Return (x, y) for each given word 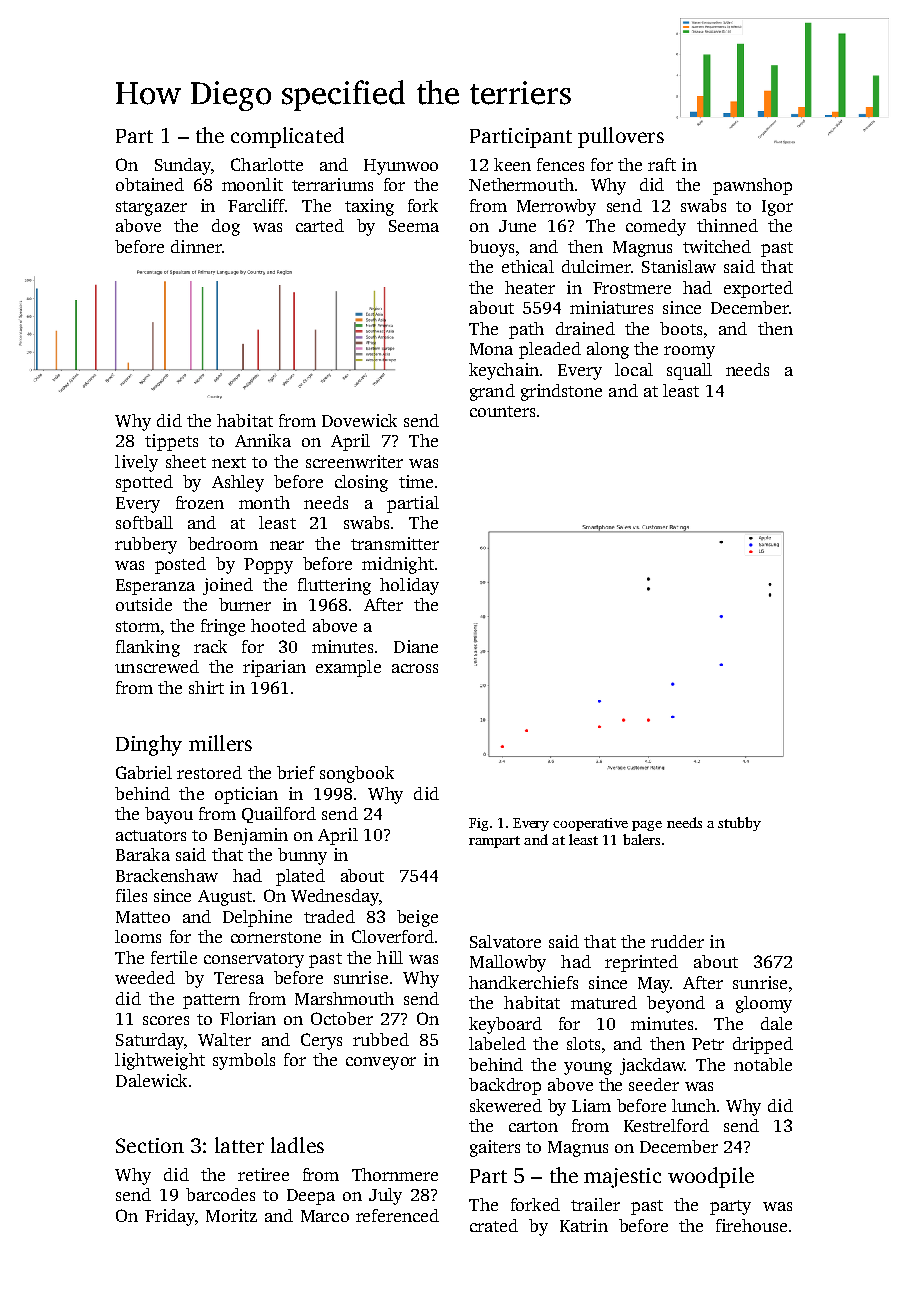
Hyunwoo (401, 167)
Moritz (231, 1215)
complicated (287, 137)
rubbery (146, 545)
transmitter (395, 543)
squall (689, 371)
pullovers (621, 137)
